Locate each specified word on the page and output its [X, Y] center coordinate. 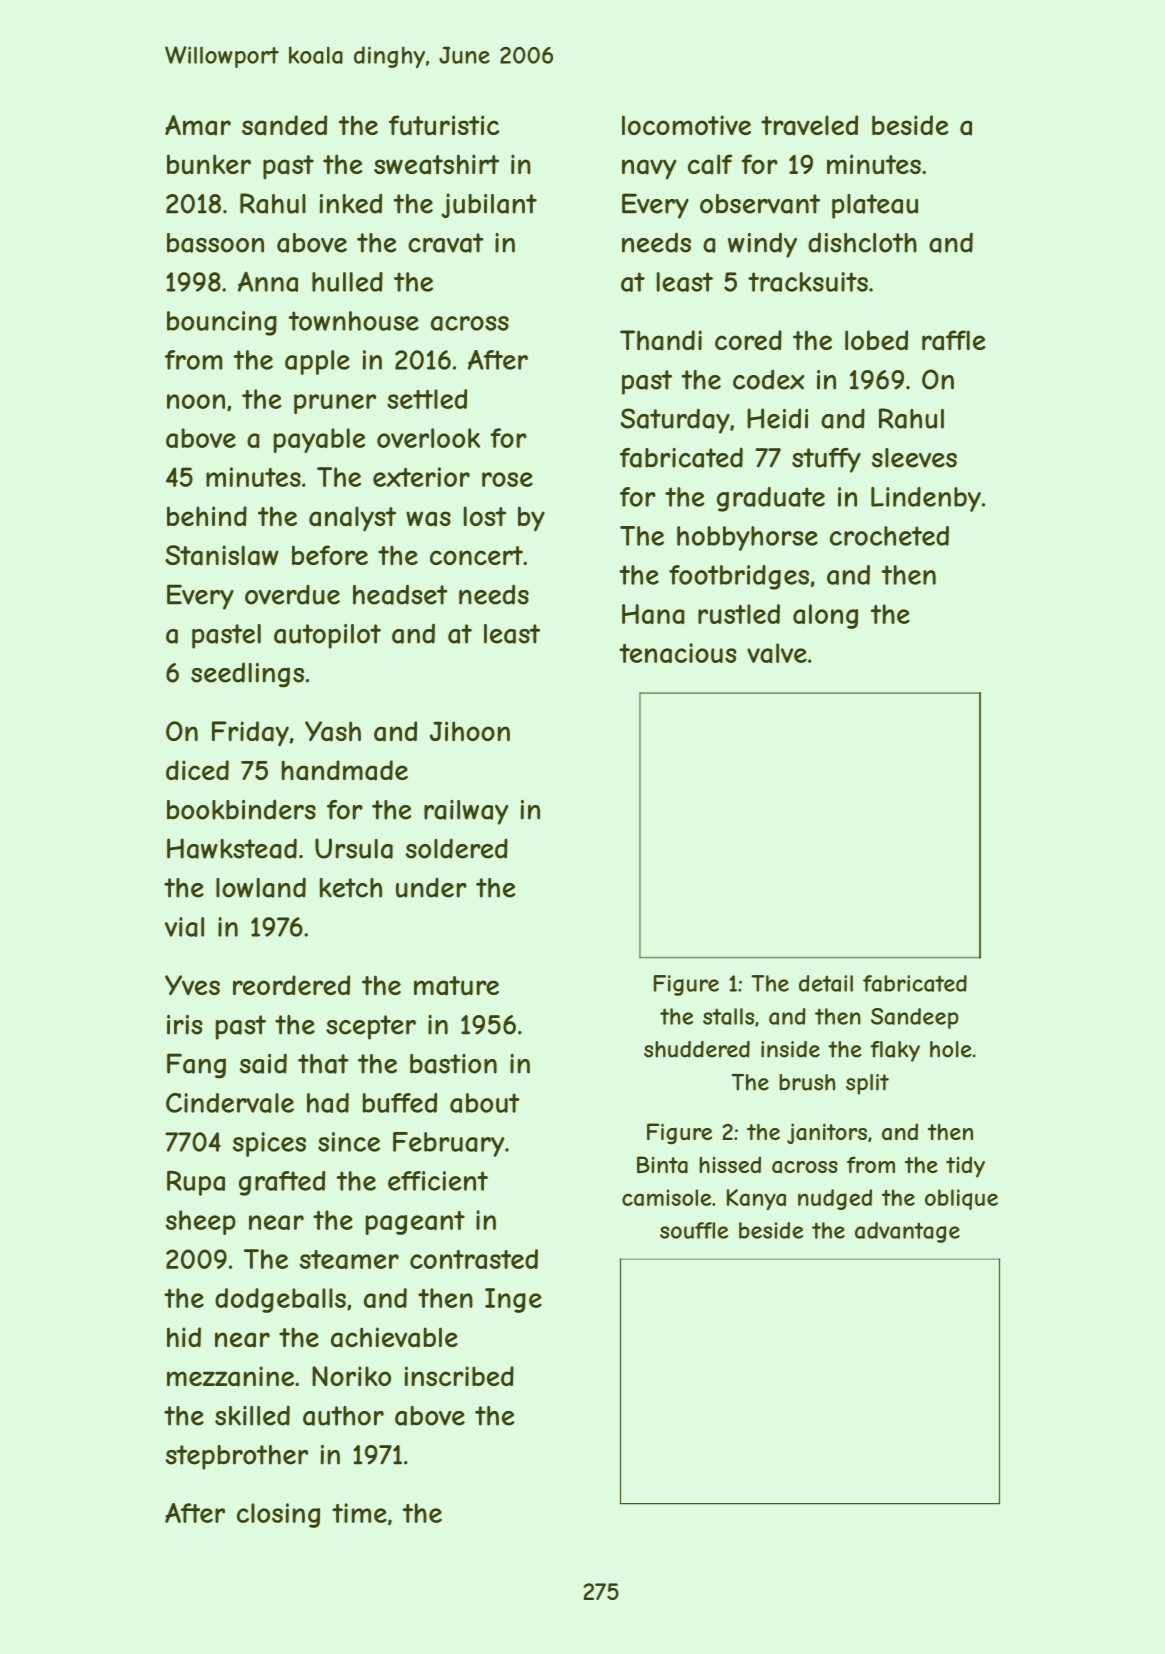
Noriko [351, 1376]
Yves [192, 985]
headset [400, 594]
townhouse [354, 321]
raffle [953, 340]
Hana [653, 614]
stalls [728, 1016]
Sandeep [915, 1018]
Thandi [661, 340]
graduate [771, 499]
